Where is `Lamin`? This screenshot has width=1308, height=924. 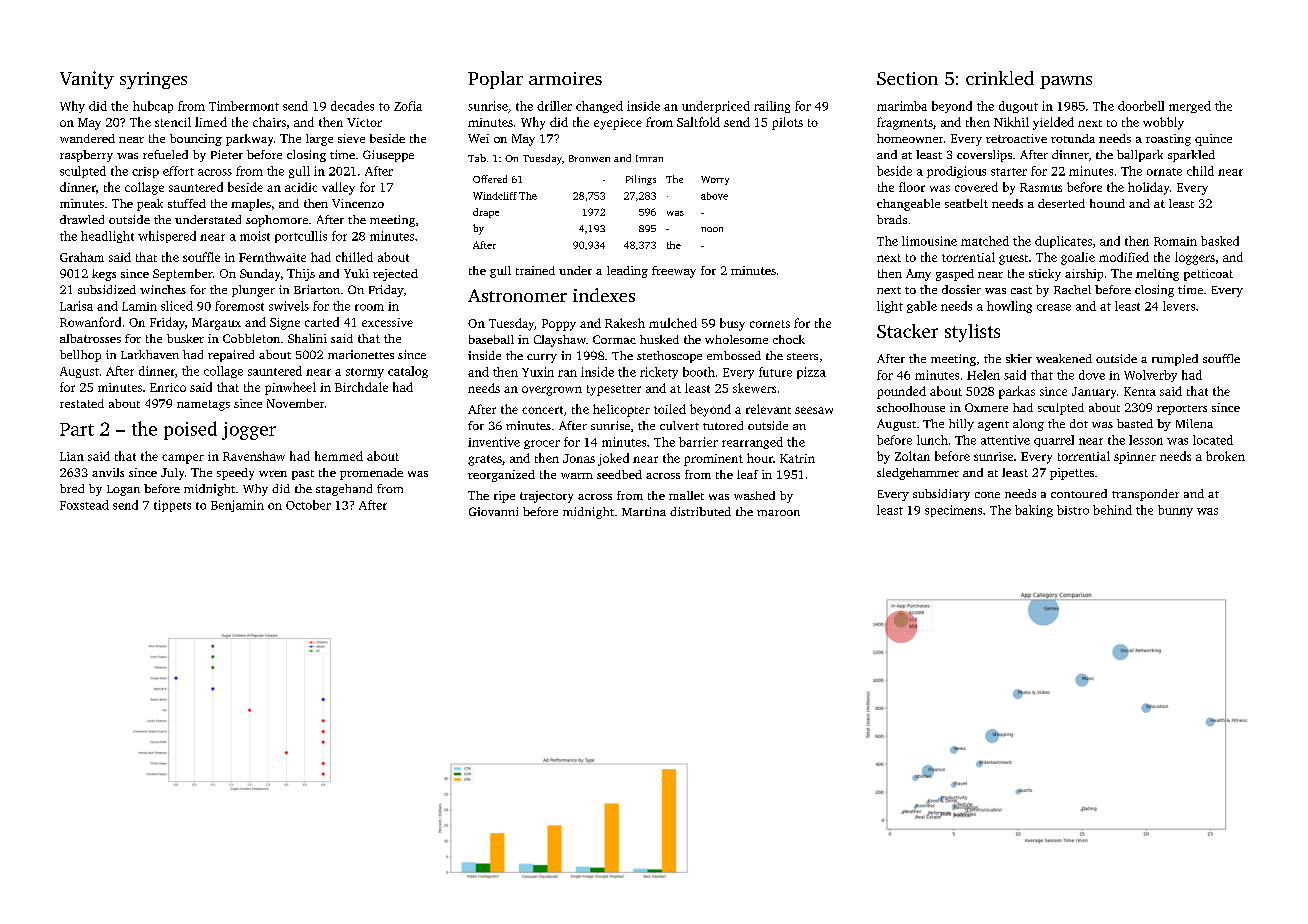 Lamin is located at coordinates (139, 306).
